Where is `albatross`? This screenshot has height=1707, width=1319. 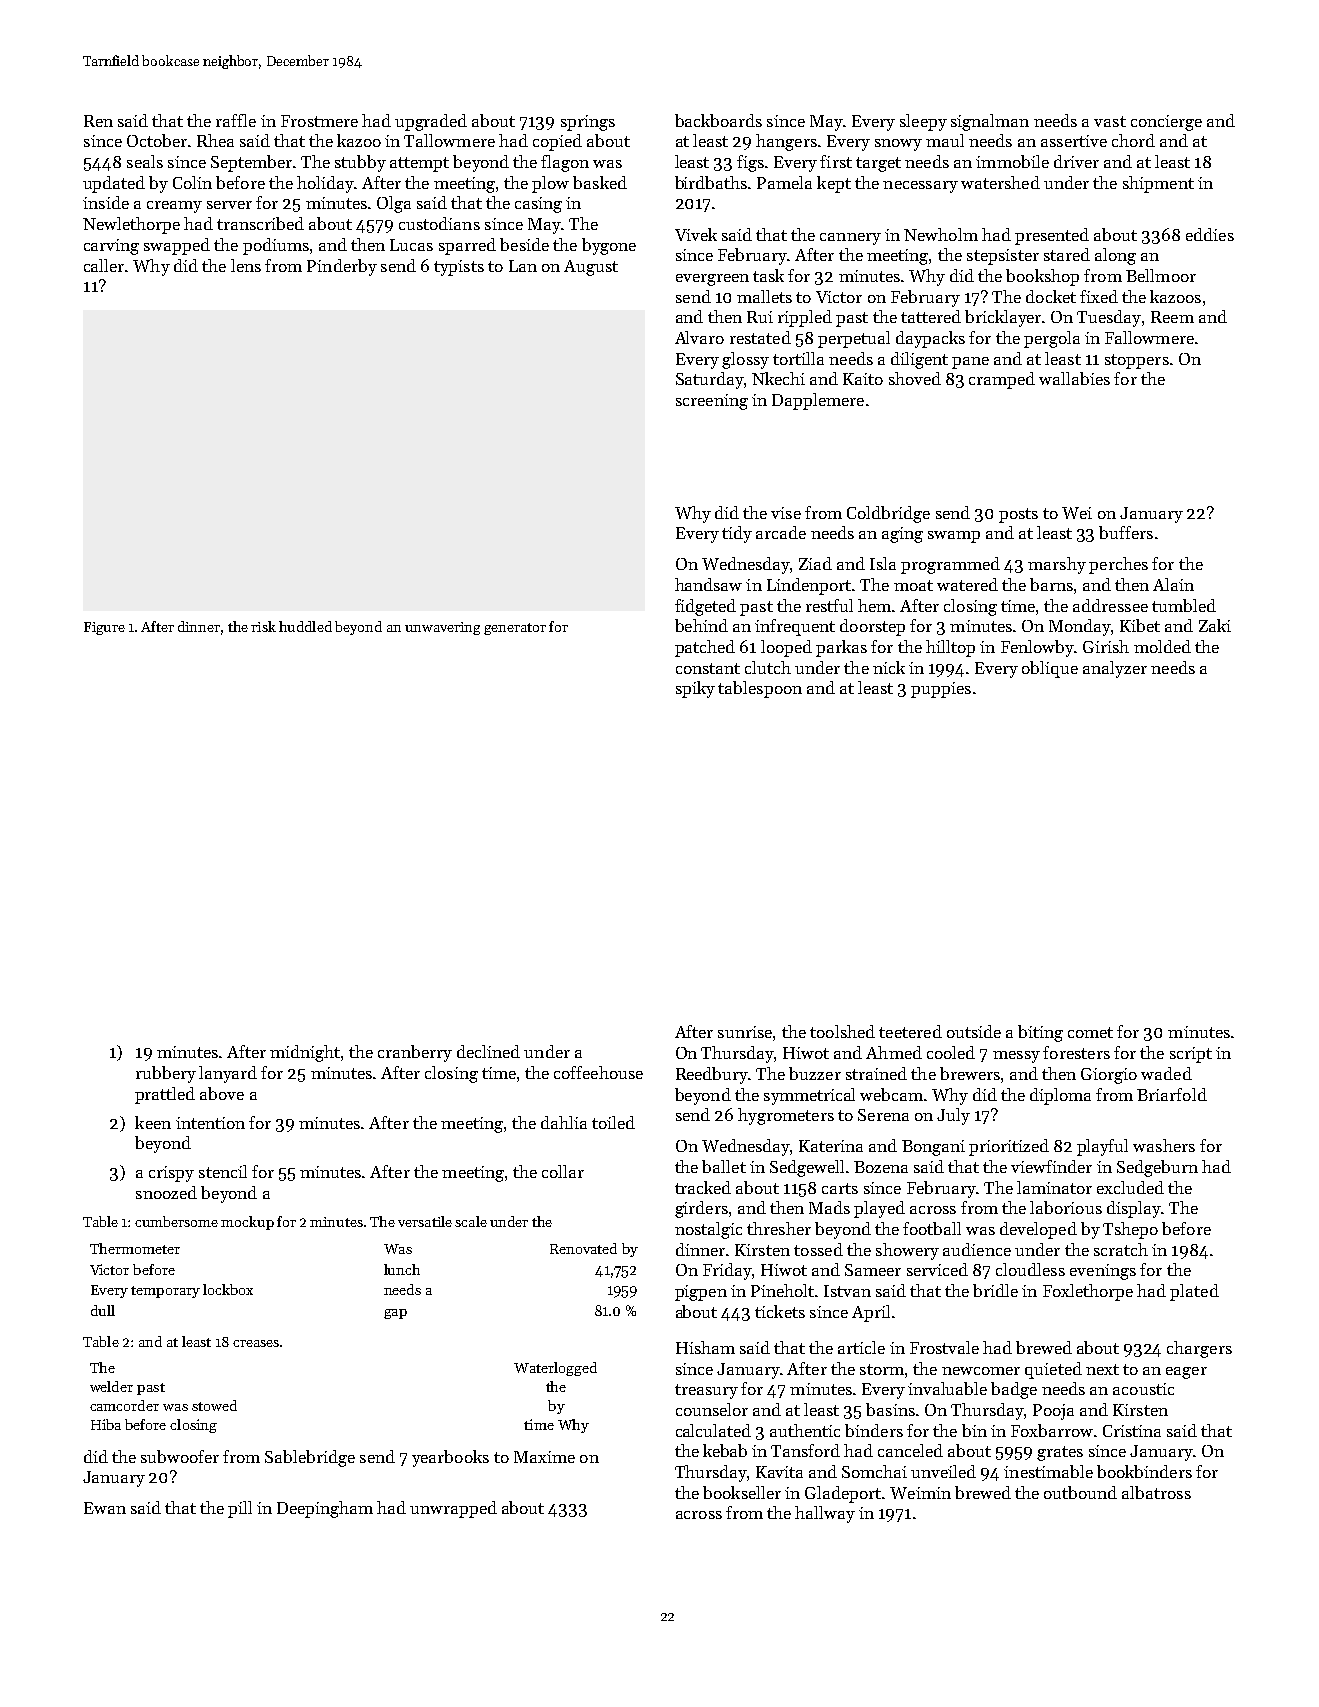
albatross is located at coordinates (1156, 1492).
